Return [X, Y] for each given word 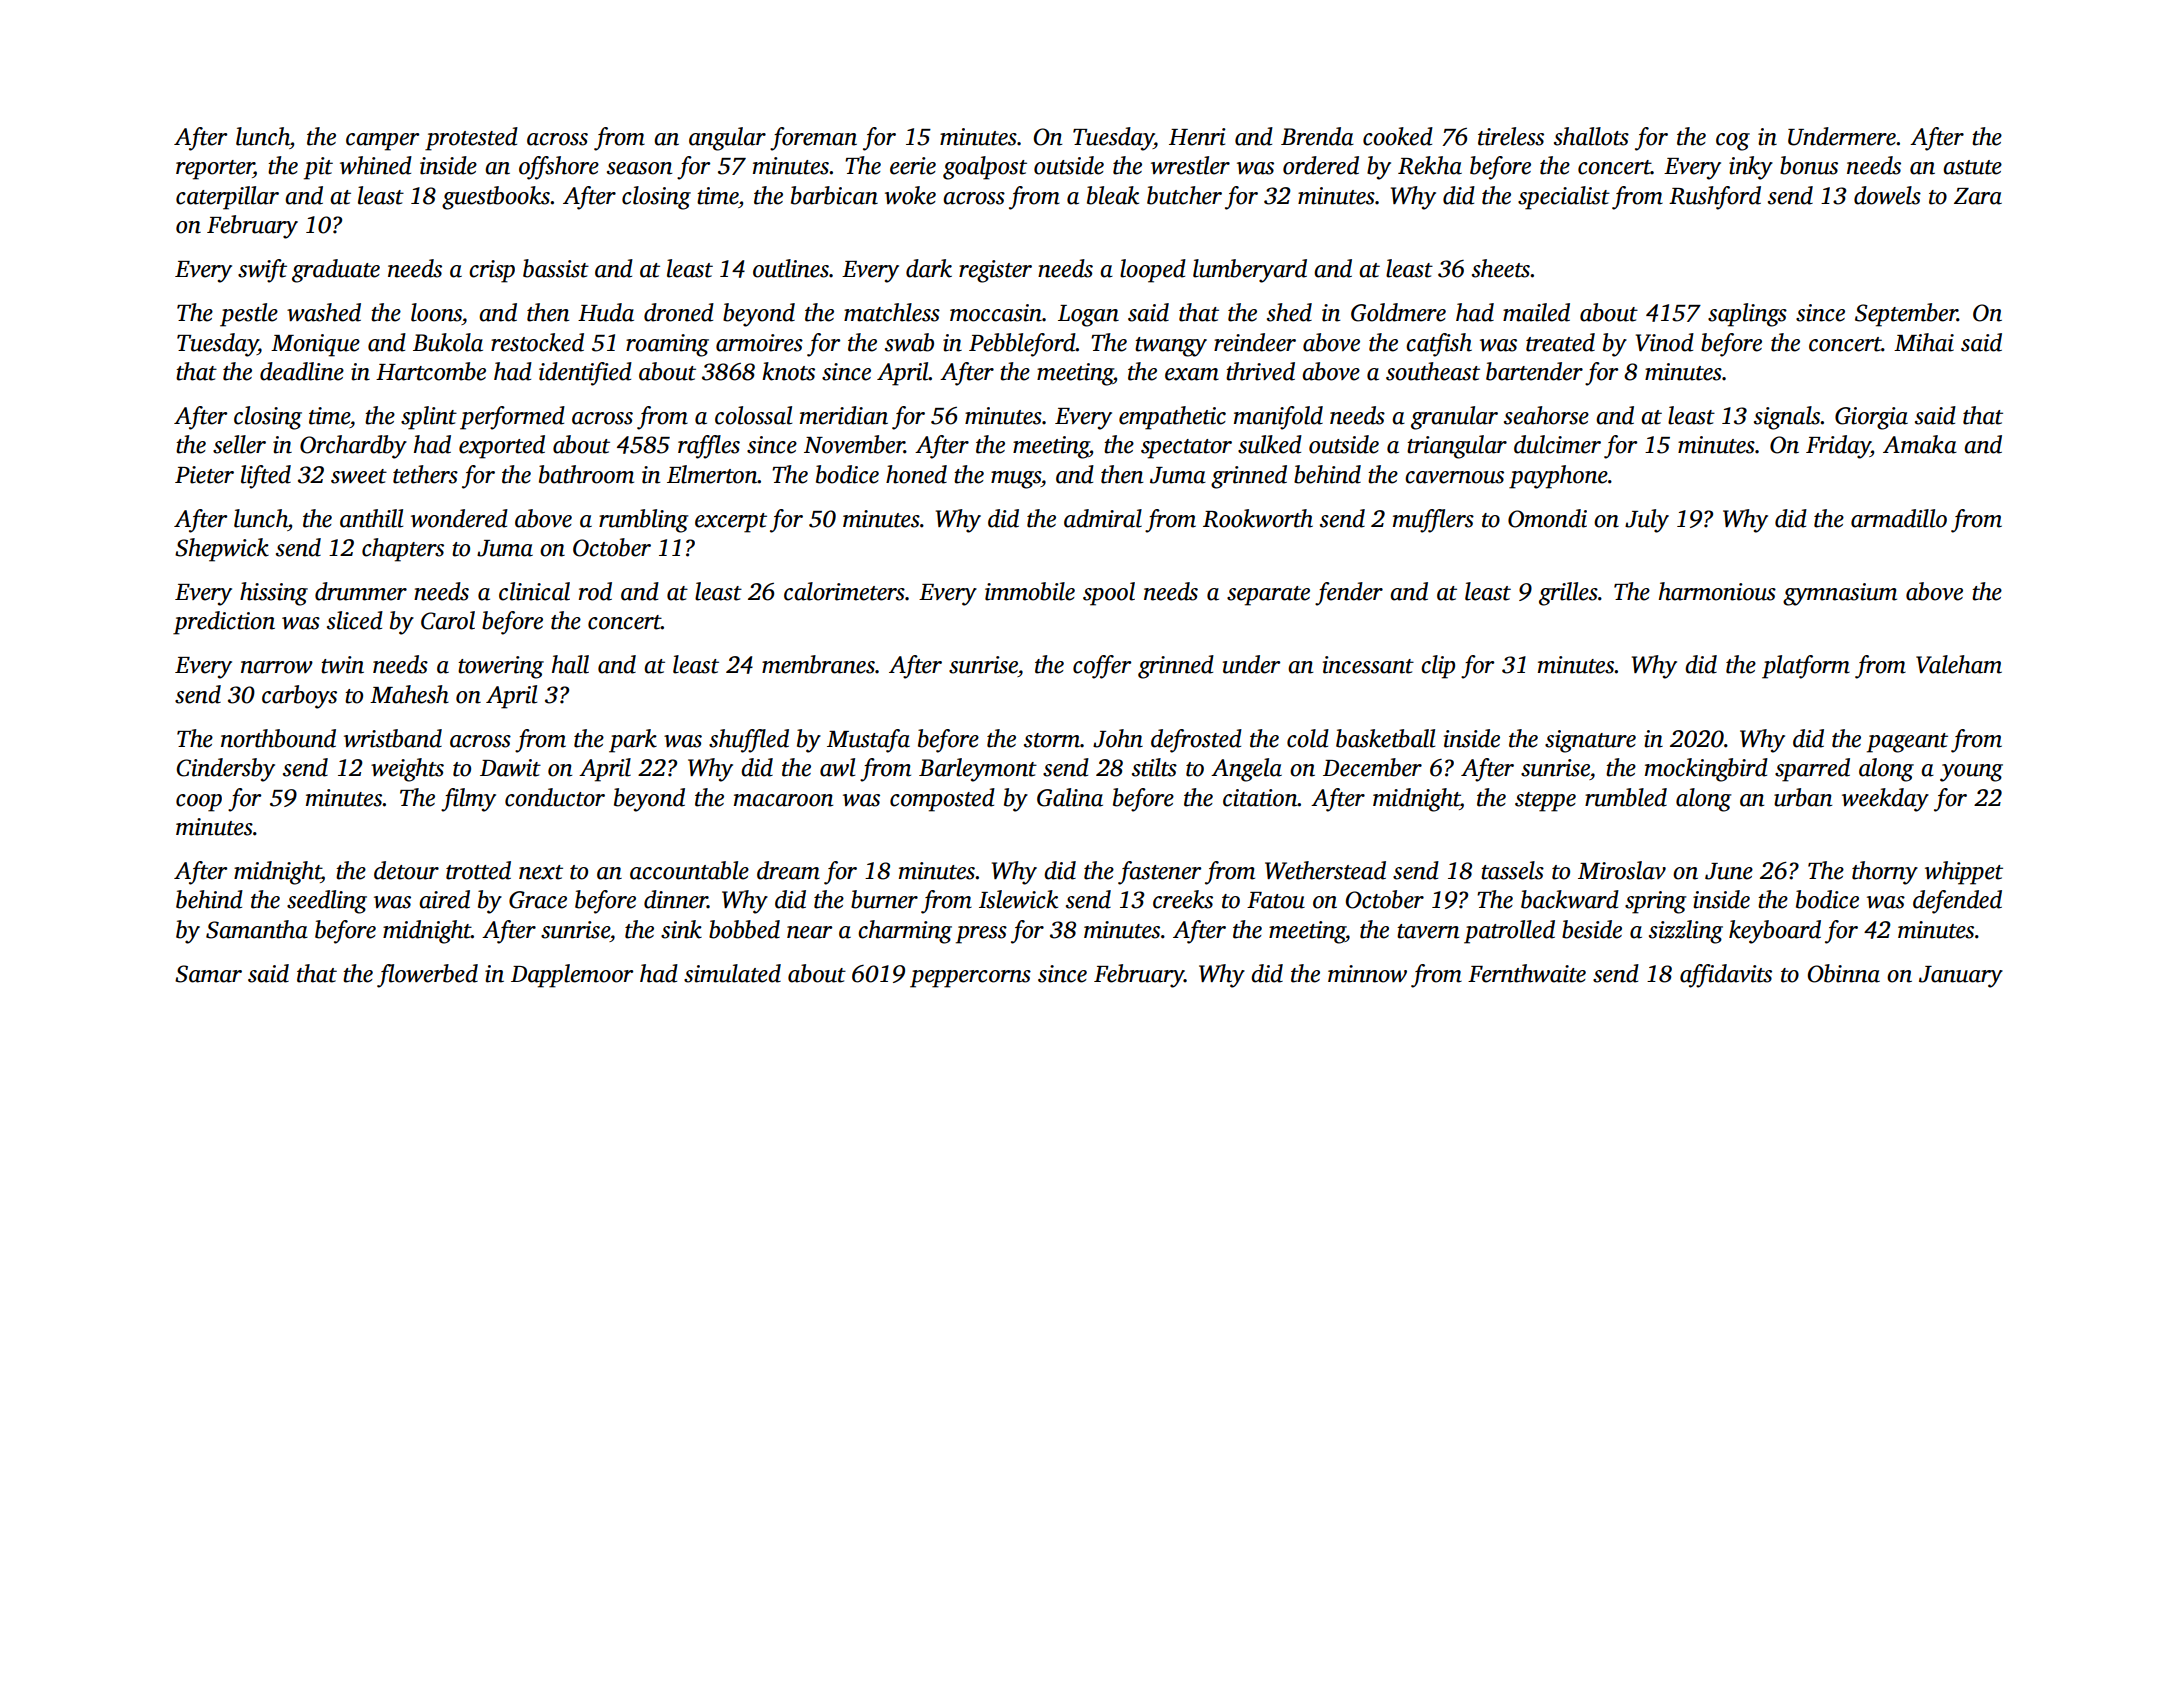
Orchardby [353, 447]
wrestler [1190, 165]
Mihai [1924, 342]
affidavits [1726, 976]
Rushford [1715, 198]
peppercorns [970, 979]
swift [262, 271]
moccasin [996, 313]
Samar [208, 974]
